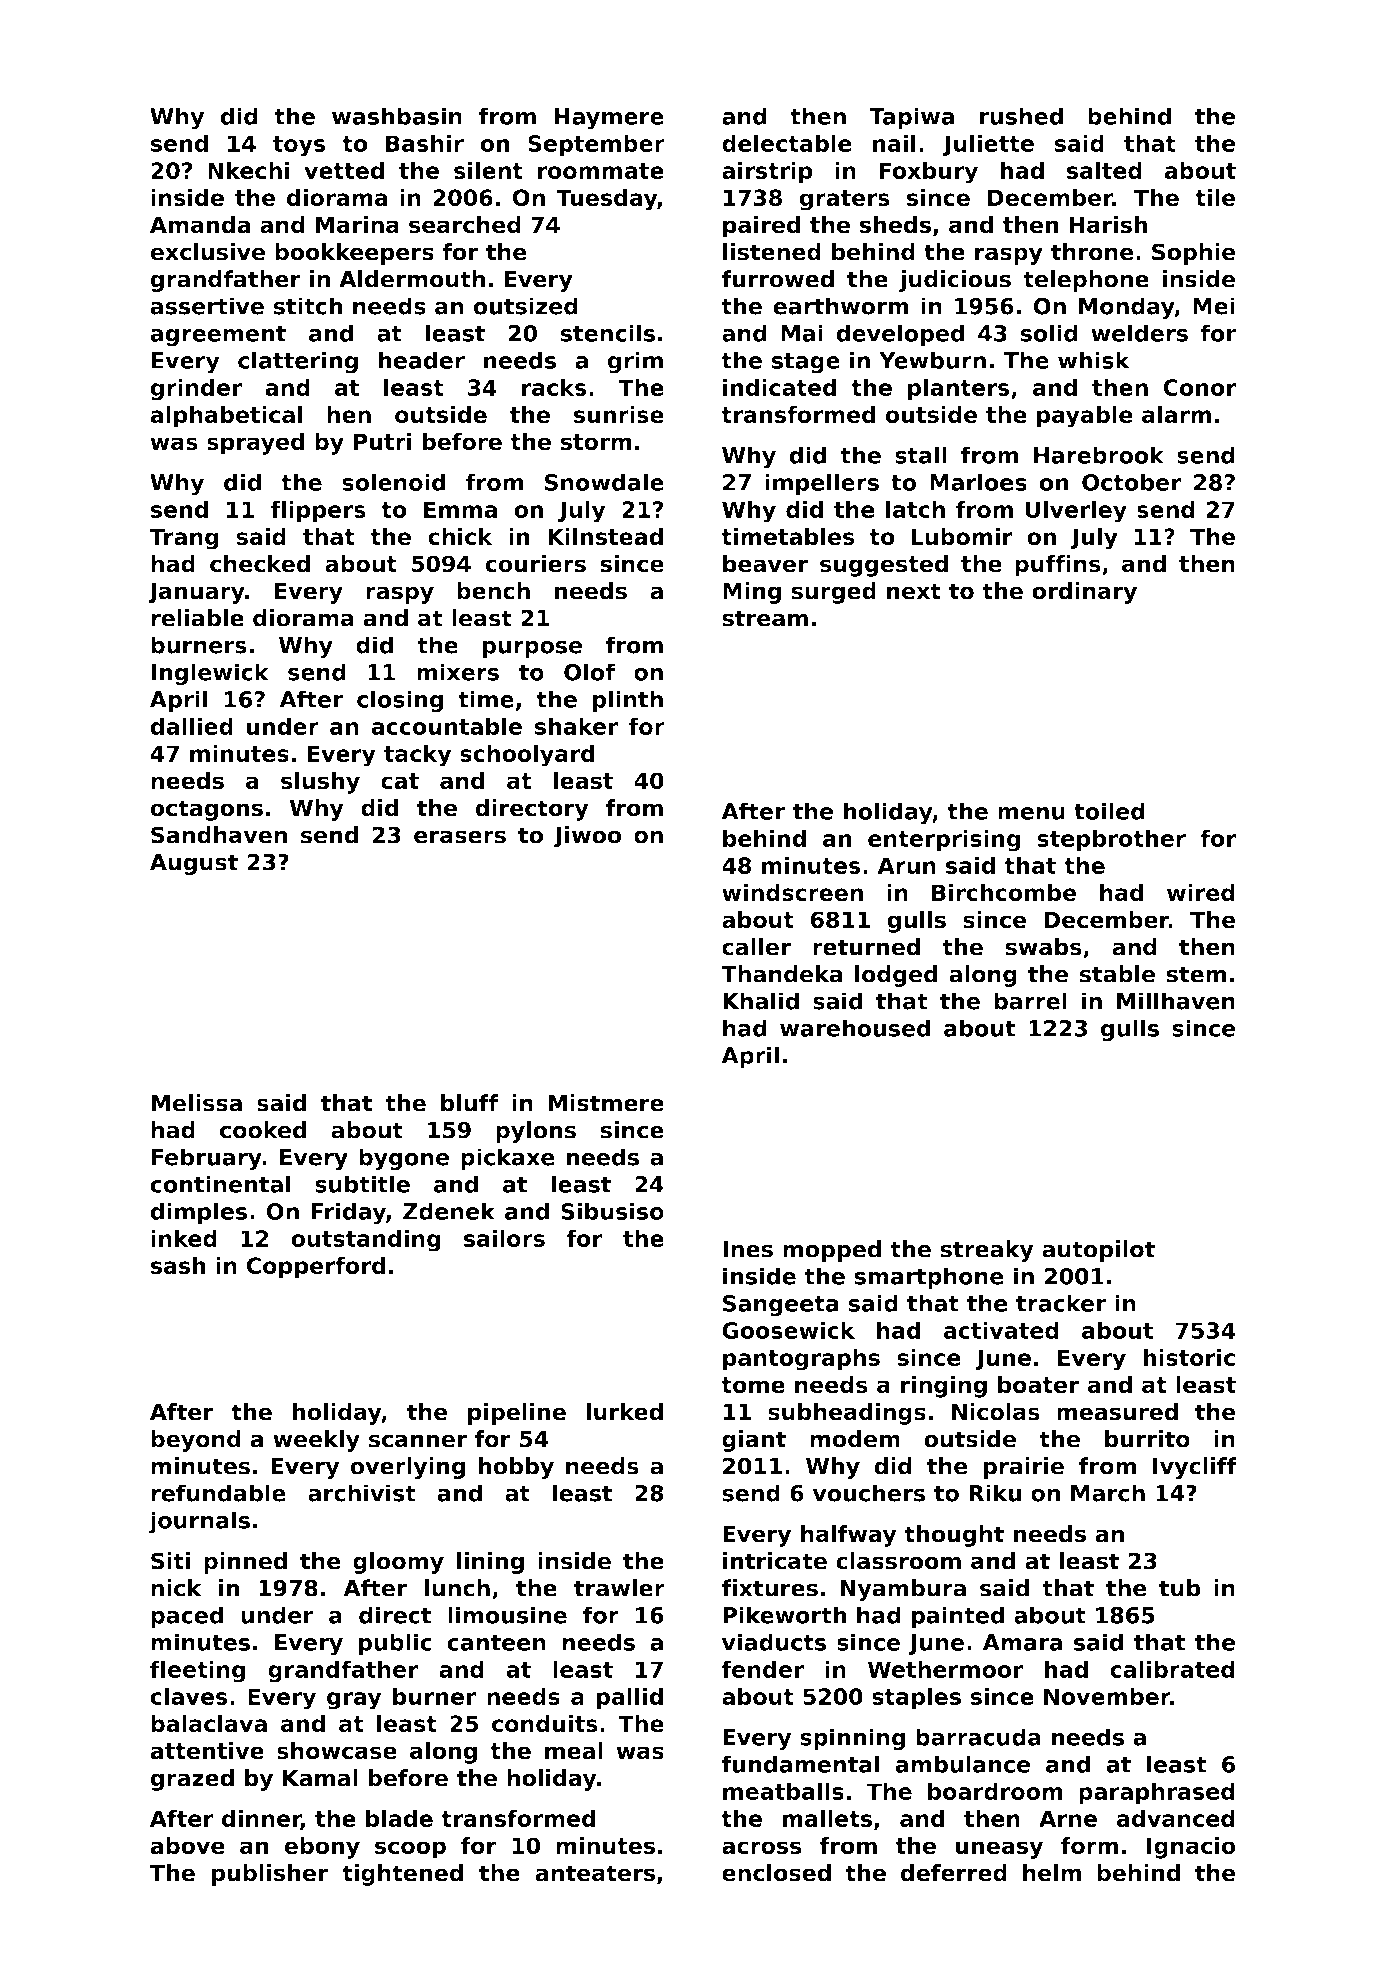 The height and width of the page is (1969, 1386). Describe the element at coordinates (470, 1103) in the page. I see `bluff` at that location.
